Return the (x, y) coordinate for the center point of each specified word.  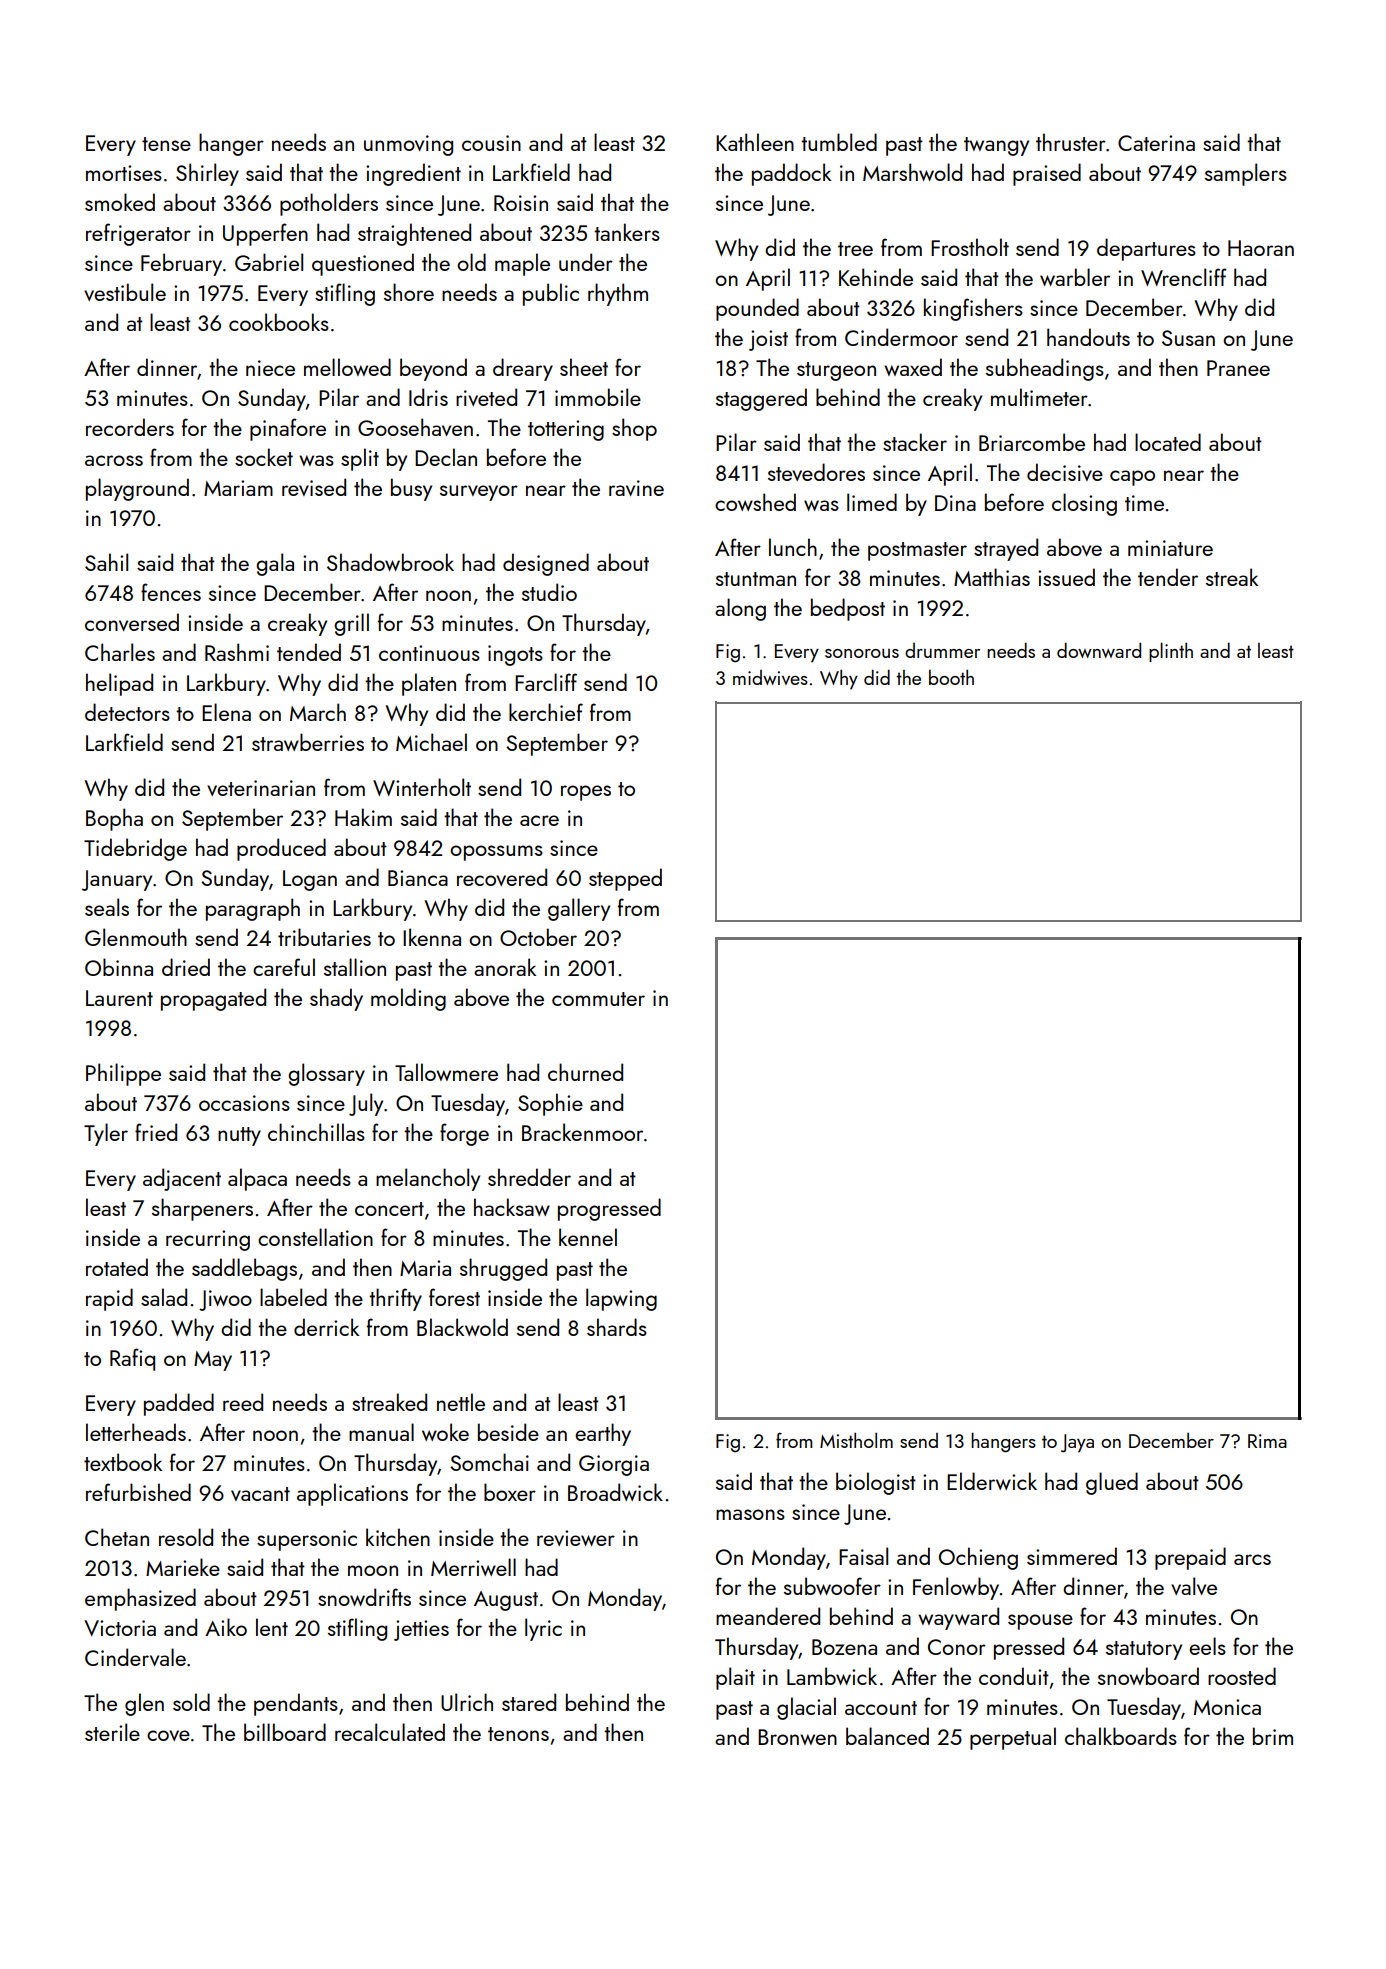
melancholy (428, 1179)
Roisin (521, 203)
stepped (625, 879)
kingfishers (973, 309)
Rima (1267, 1441)
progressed (609, 1209)
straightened (414, 234)
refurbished (138, 1492)
